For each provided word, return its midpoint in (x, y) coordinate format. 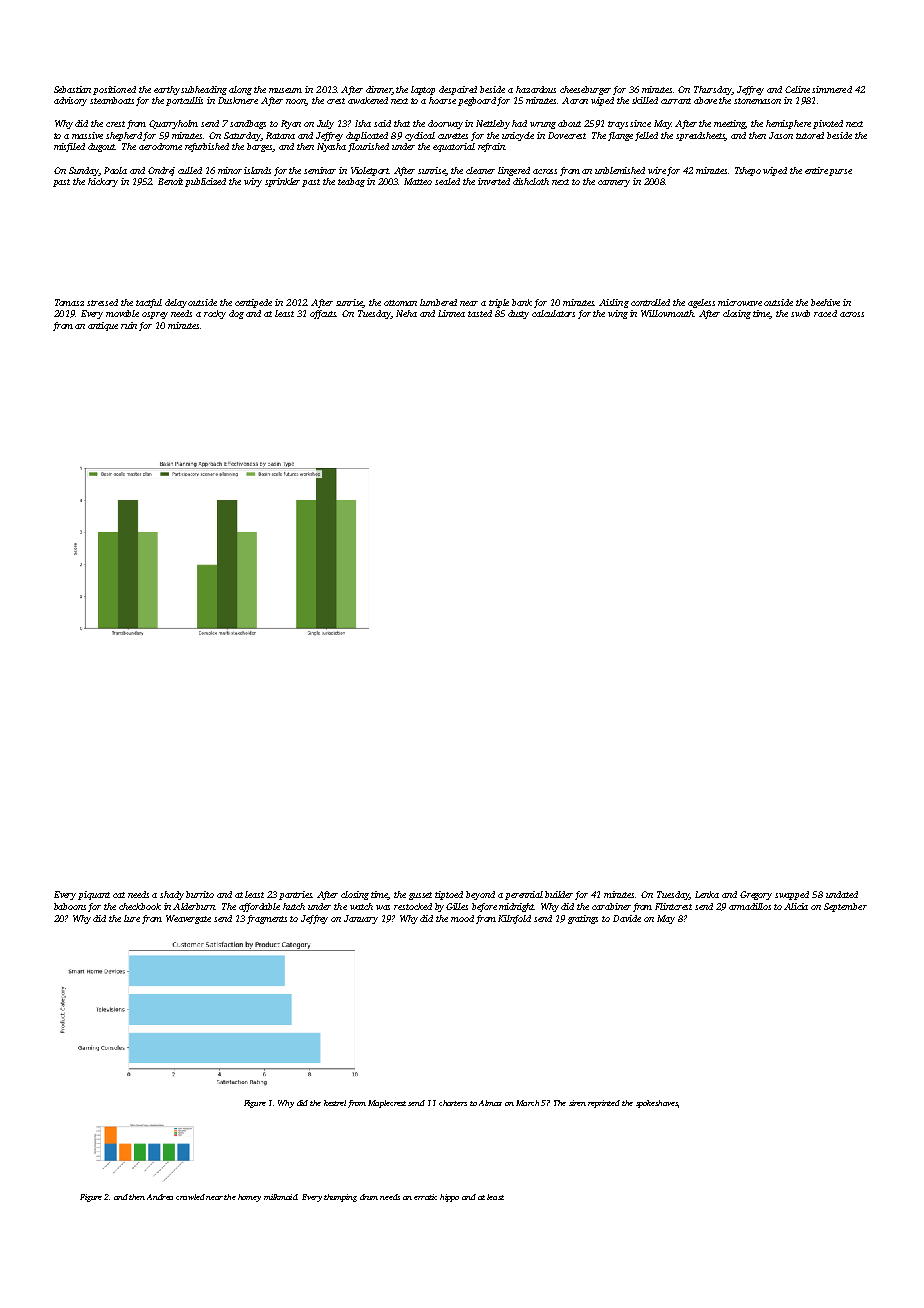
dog (236, 314)
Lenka (707, 894)
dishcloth (531, 181)
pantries (296, 895)
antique (103, 326)
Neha (406, 313)
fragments (267, 919)
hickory (103, 182)
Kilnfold (514, 919)
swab (800, 313)
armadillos (750, 906)
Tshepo (748, 171)
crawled (190, 1197)
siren (577, 1103)
